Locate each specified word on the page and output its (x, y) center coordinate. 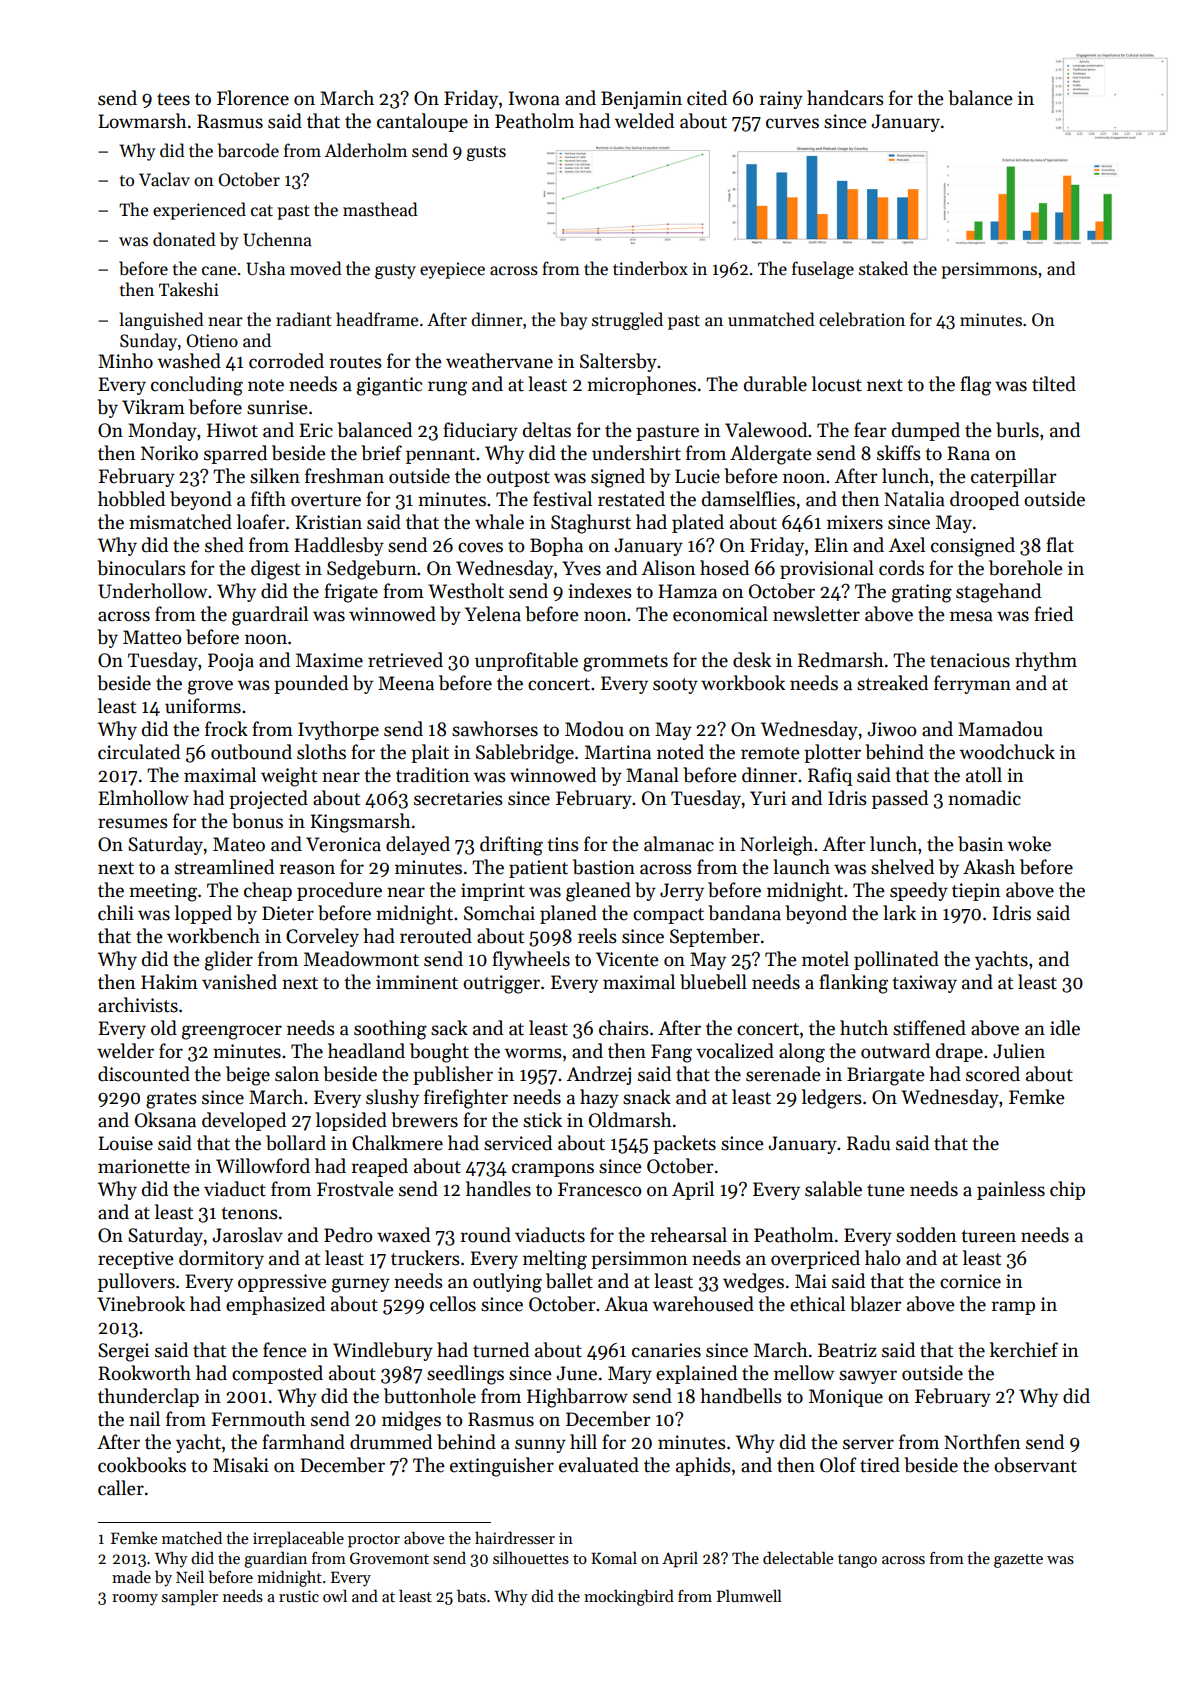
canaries (666, 1350)
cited (707, 98)
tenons (249, 1213)
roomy (135, 1600)
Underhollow (152, 591)
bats (471, 1596)
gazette (1018, 1561)
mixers (855, 522)
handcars (845, 98)
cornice (970, 1281)
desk (752, 660)
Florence (253, 98)
